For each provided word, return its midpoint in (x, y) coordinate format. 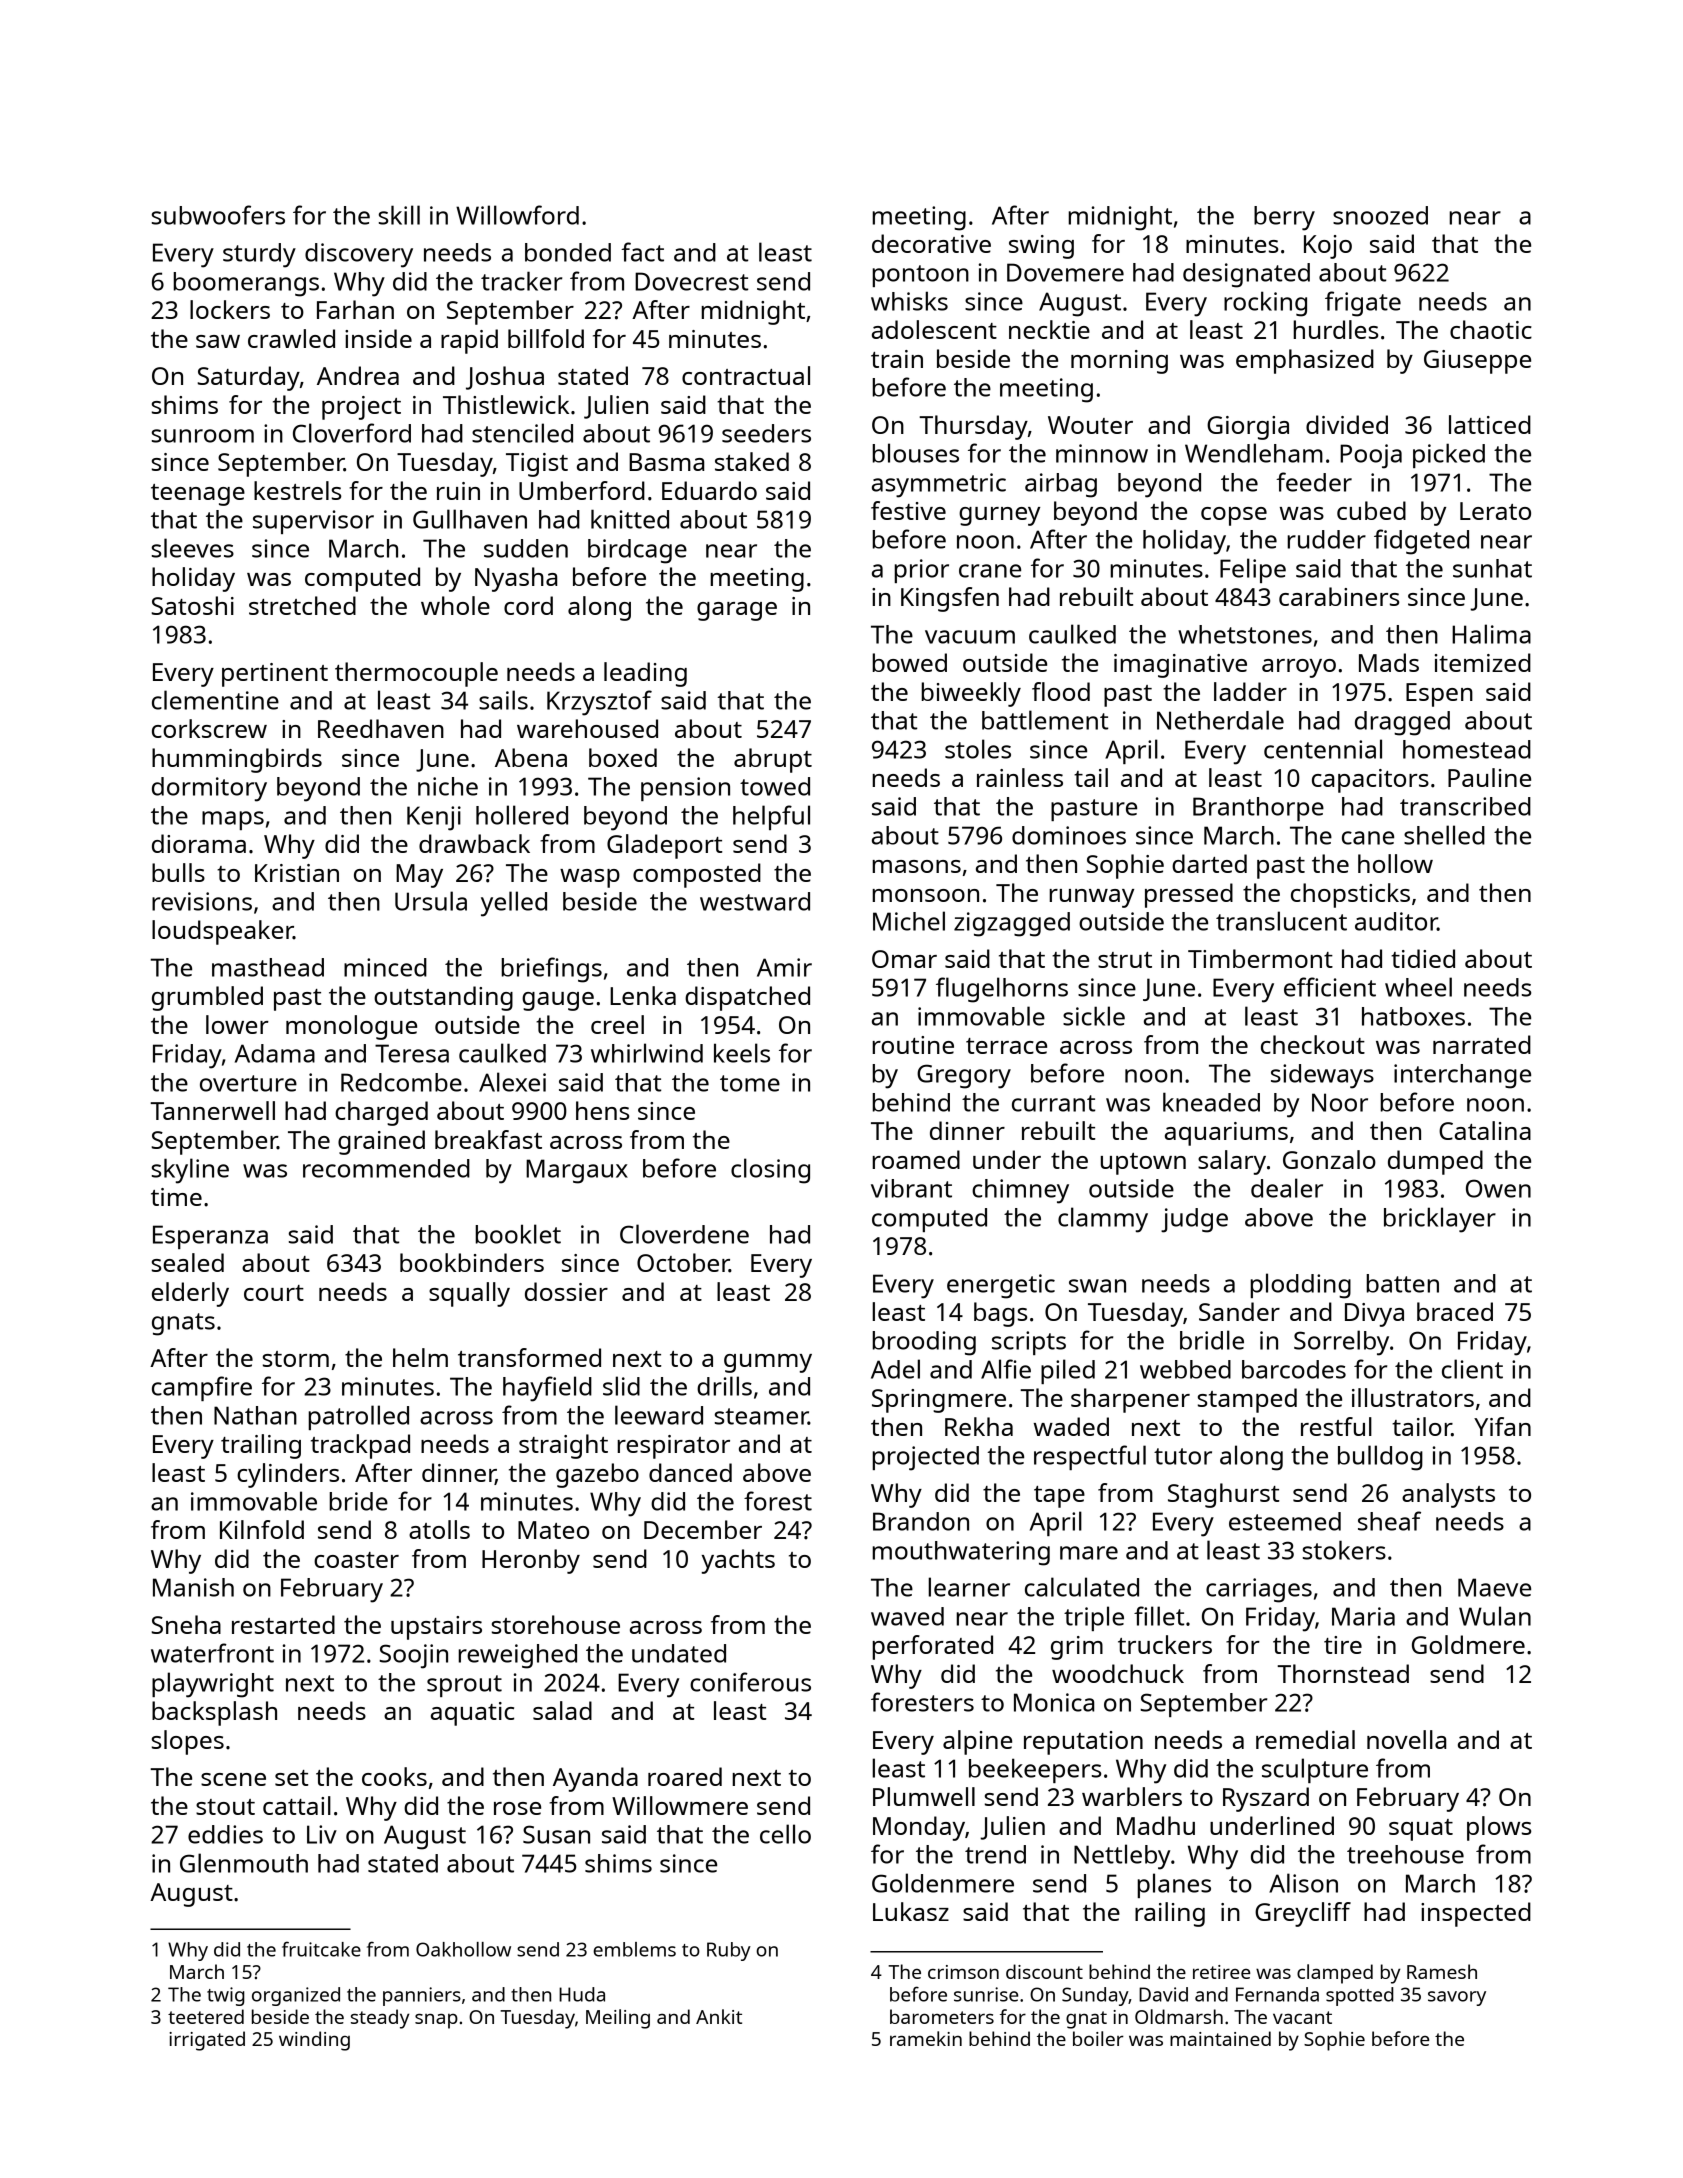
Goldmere (1468, 1644)
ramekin (926, 2038)
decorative (931, 243)
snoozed (1380, 215)
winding (314, 2041)
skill (399, 215)
